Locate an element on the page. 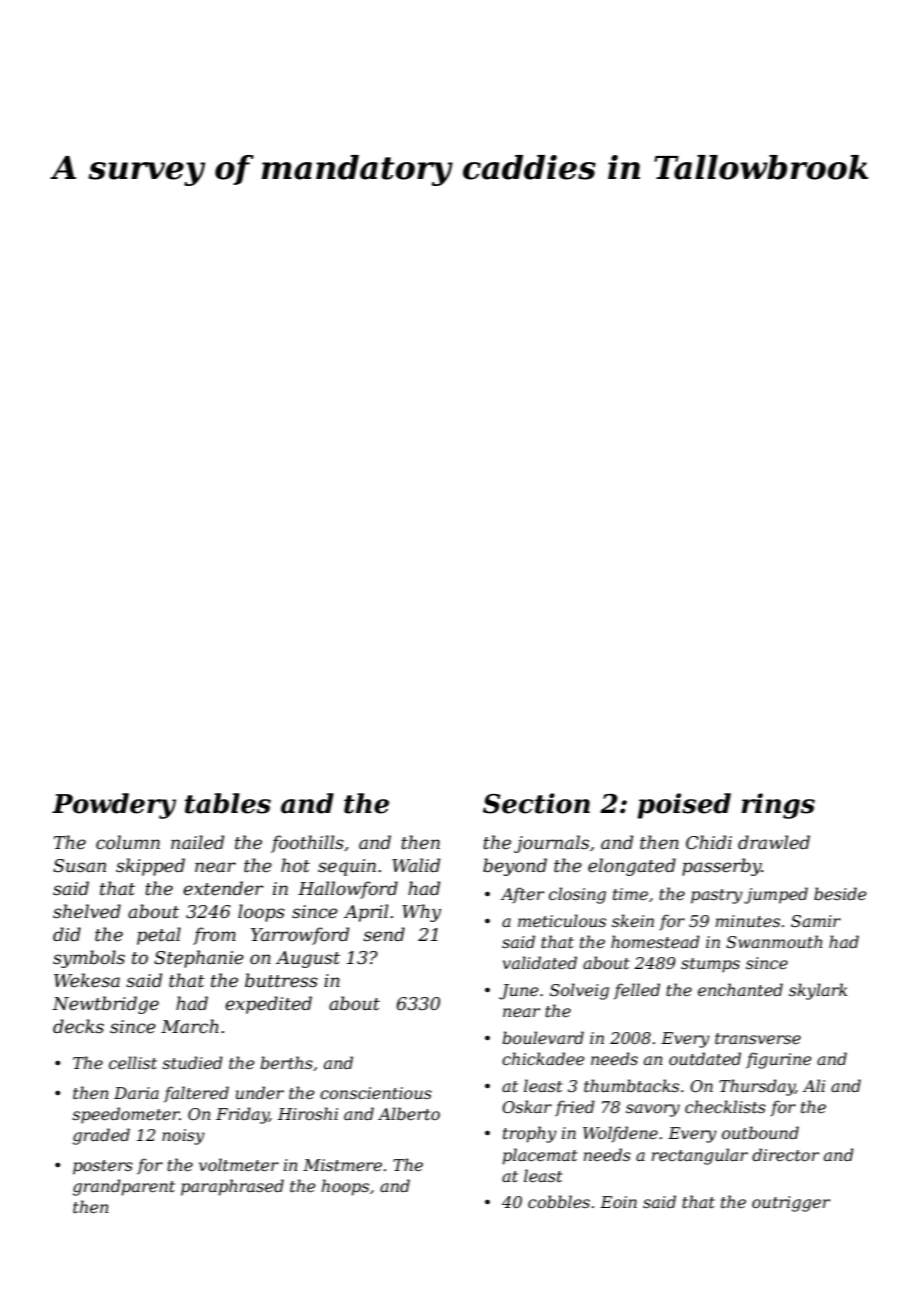 The width and height of the page is (924, 1311). tables is located at coordinates (228, 803).
